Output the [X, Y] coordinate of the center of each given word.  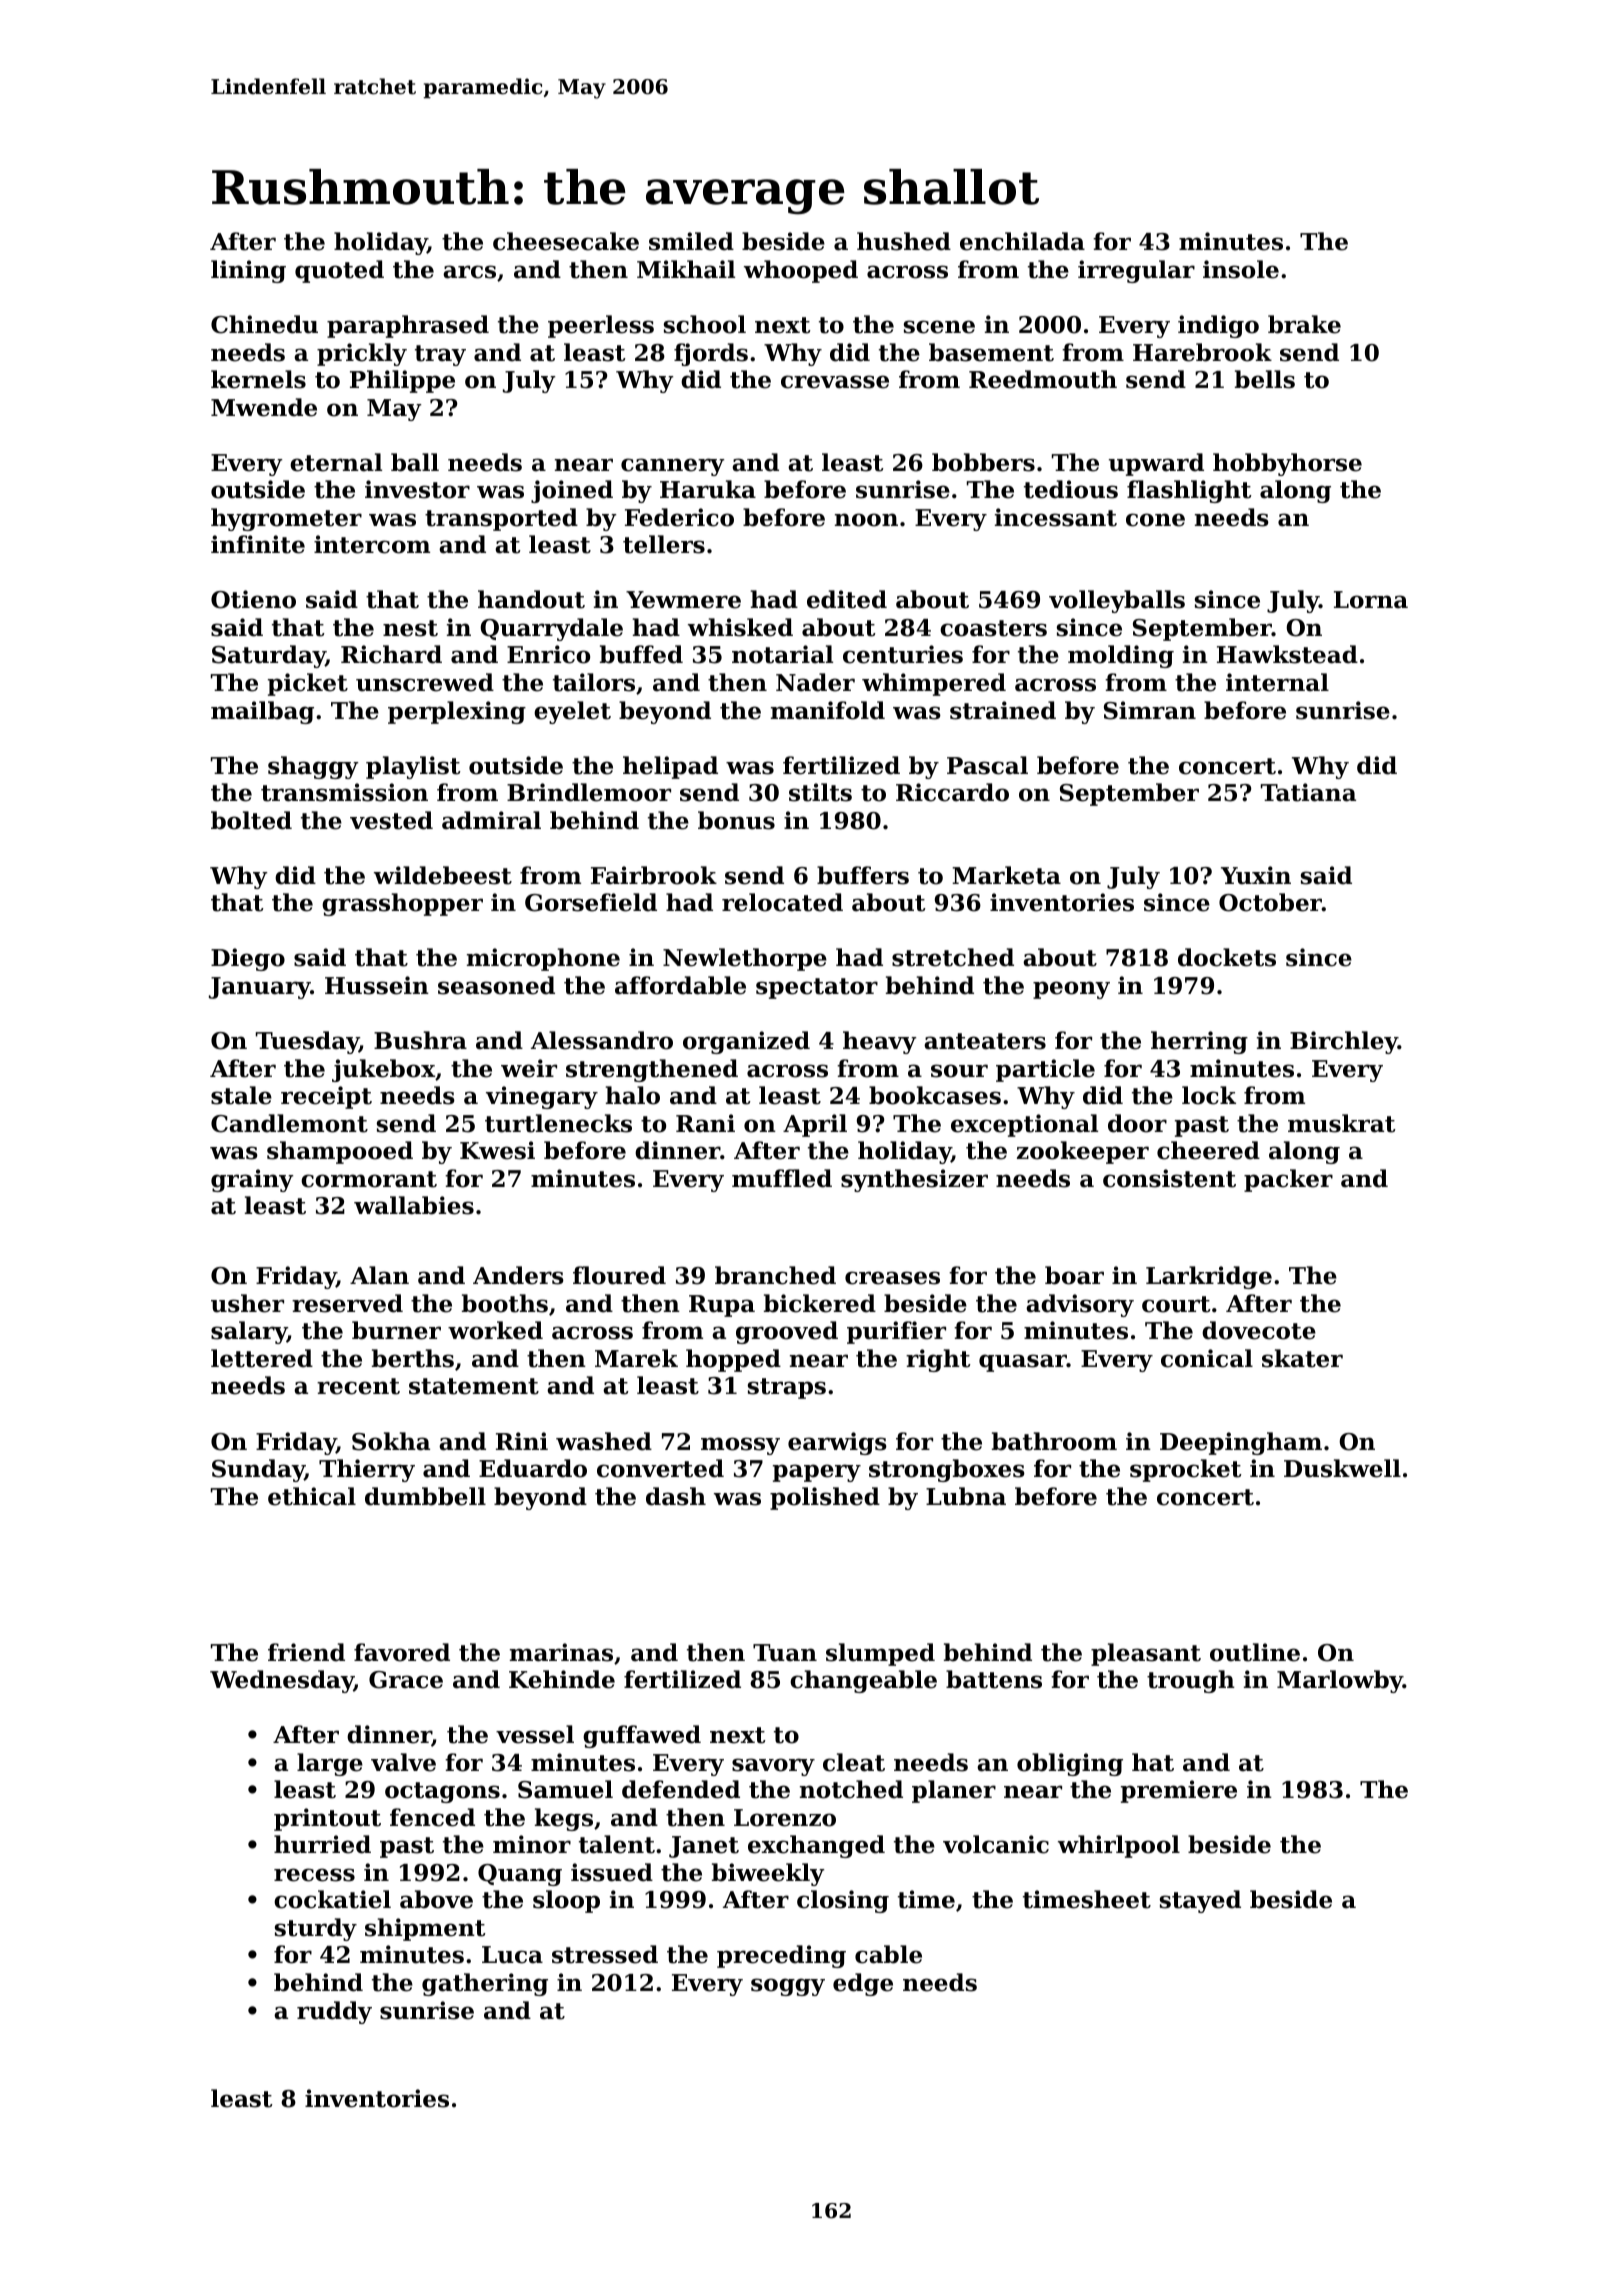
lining [248, 271]
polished [825, 1498]
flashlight [1189, 491]
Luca [512, 1955]
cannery [673, 467]
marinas [561, 1652]
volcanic [996, 1844]
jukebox [383, 1070]
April [815, 1125]
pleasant [1146, 1654]
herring [1199, 1042]
